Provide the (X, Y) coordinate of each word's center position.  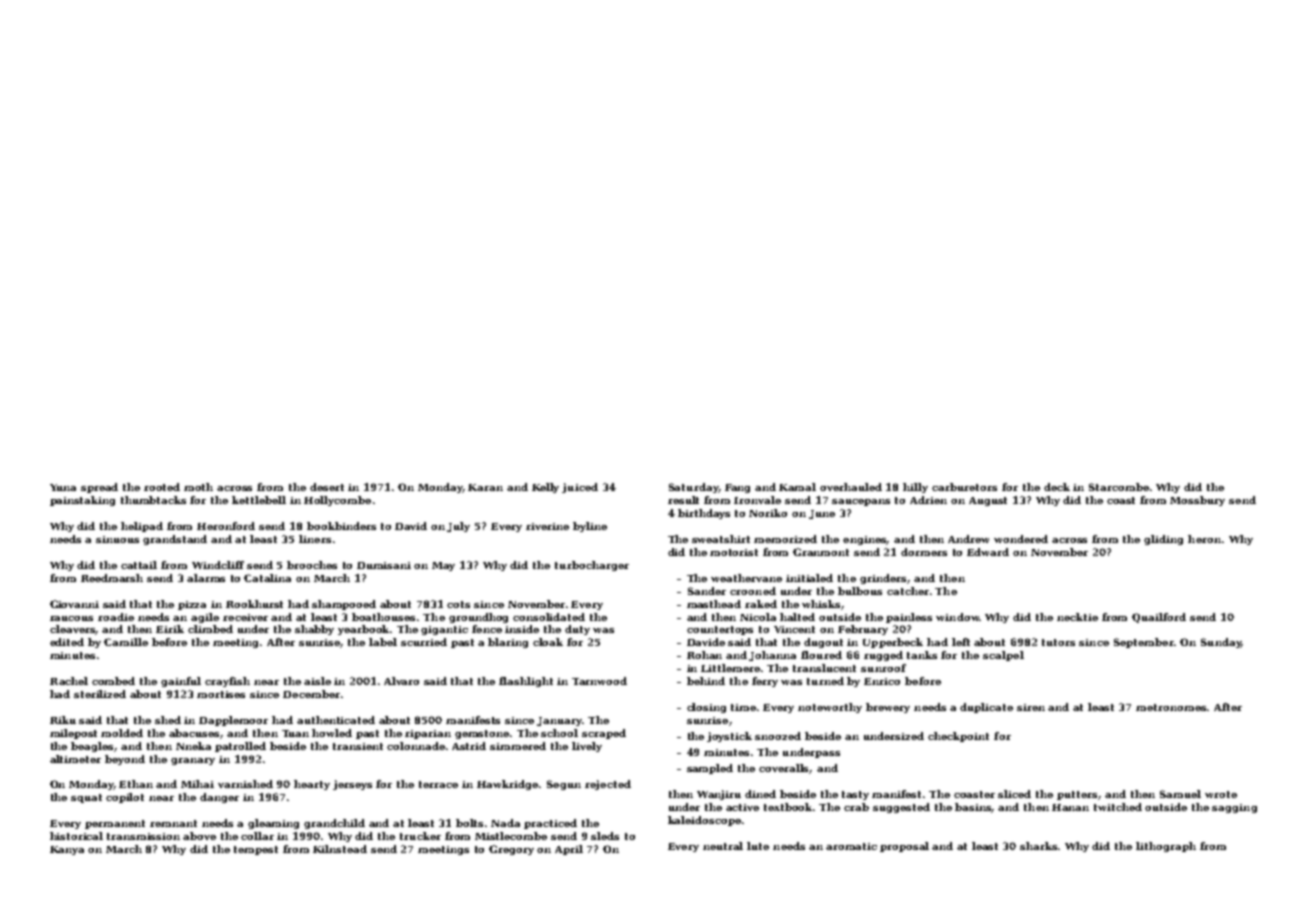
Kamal (797, 487)
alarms (206, 578)
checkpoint (958, 737)
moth (198, 487)
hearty (312, 785)
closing (706, 708)
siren (1031, 707)
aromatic (851, 846)
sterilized (100, 694)
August (988, 501)
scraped (604, 734)
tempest (256, 850)
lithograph (1166, 847)
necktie (1077, 617)
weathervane (746, 578)
